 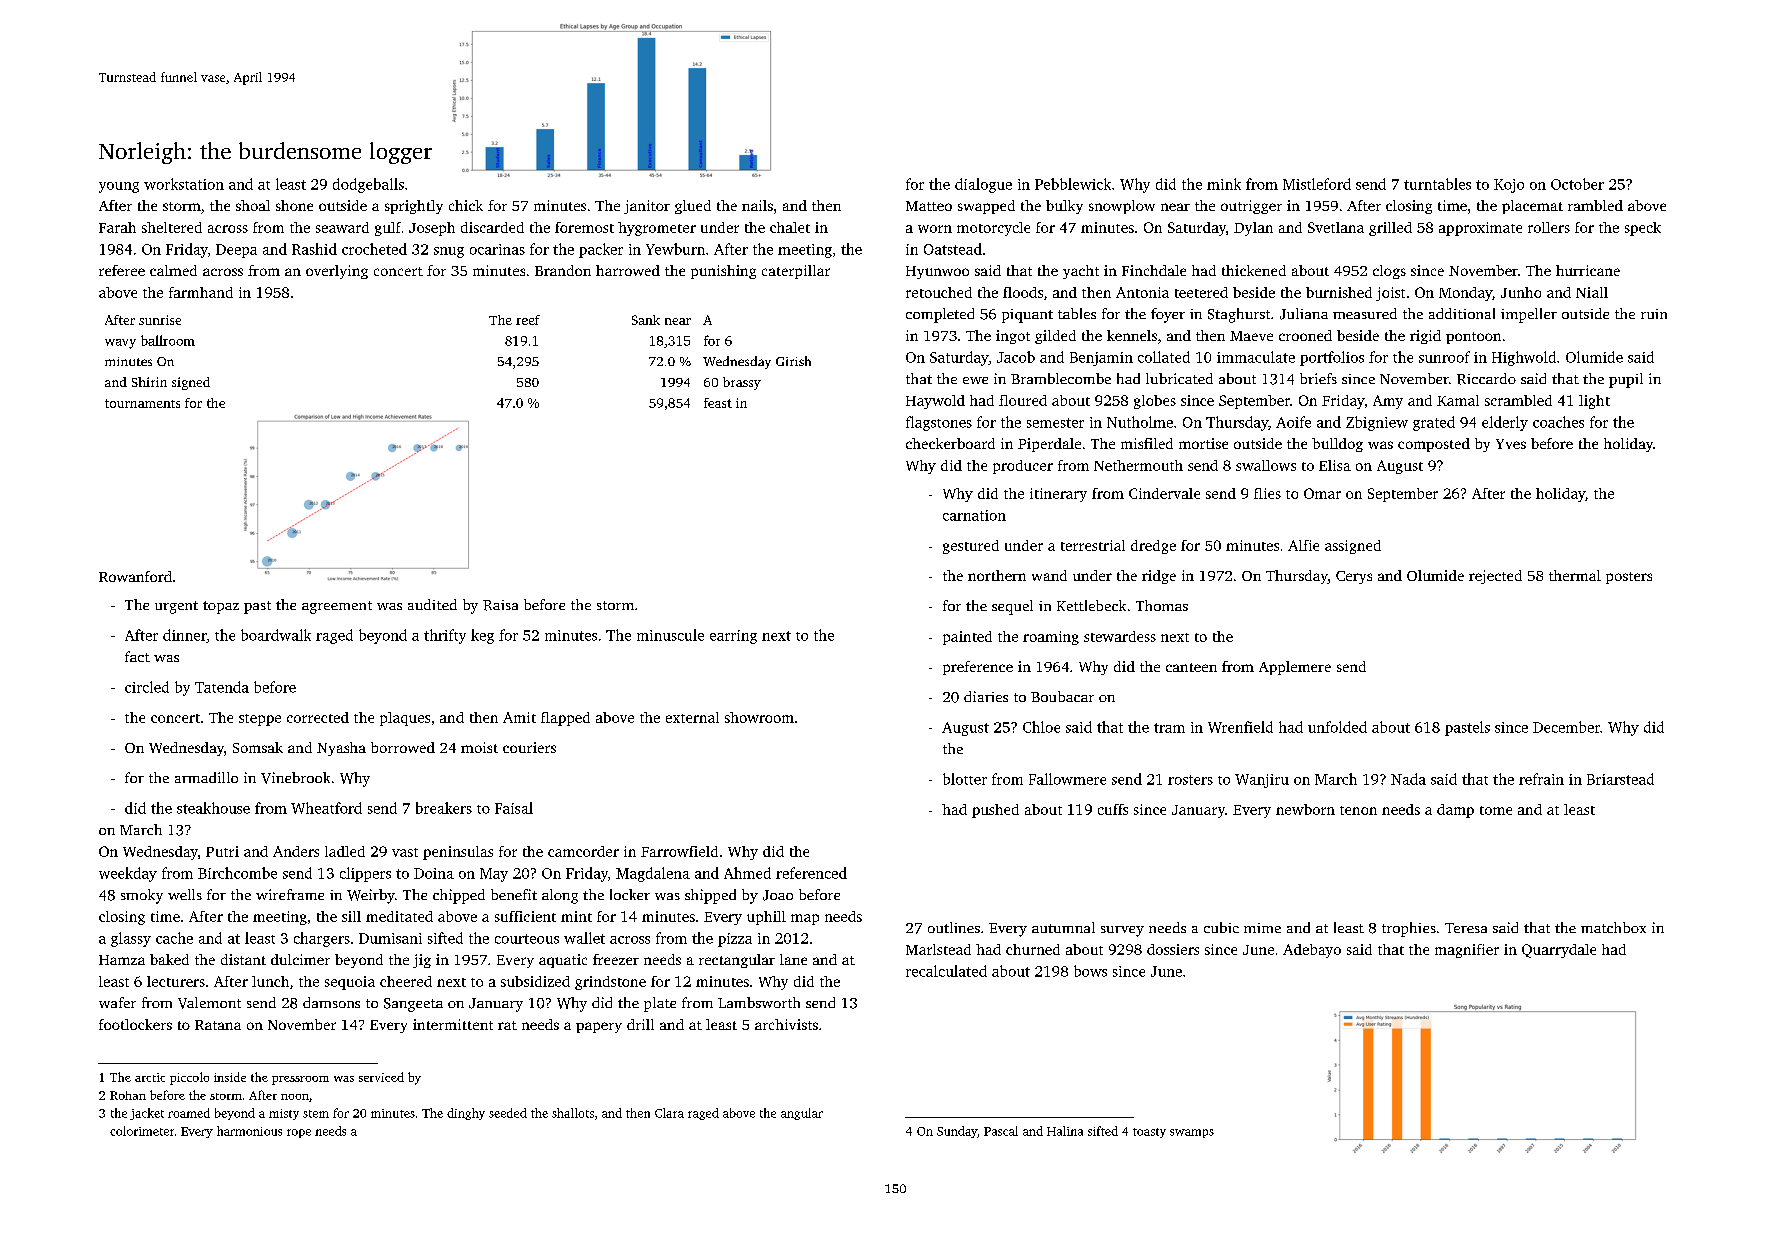 I want to click on Briarstead, so click(x=1620, y=779).
